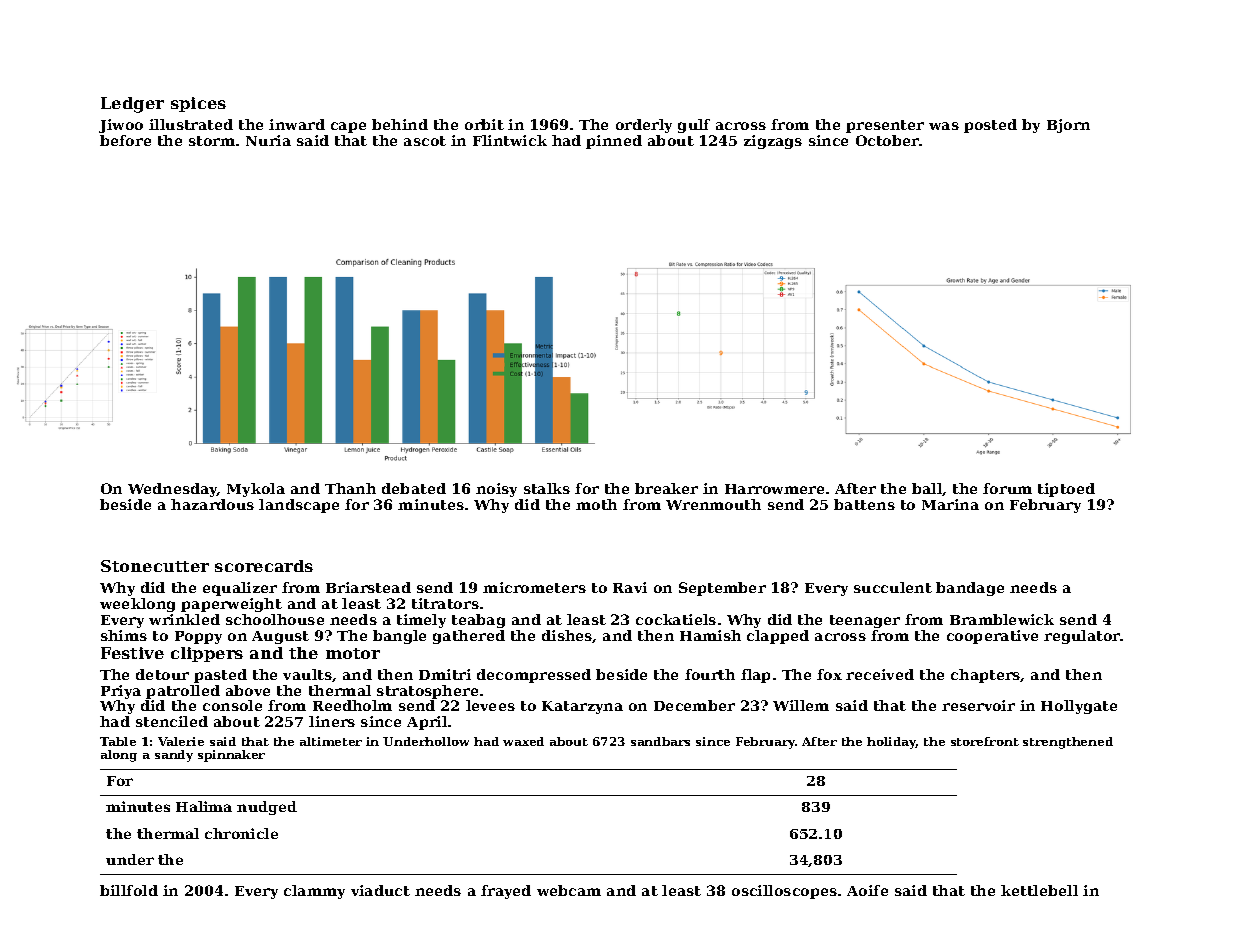  I want to click on Marina, so click(950, 504).
